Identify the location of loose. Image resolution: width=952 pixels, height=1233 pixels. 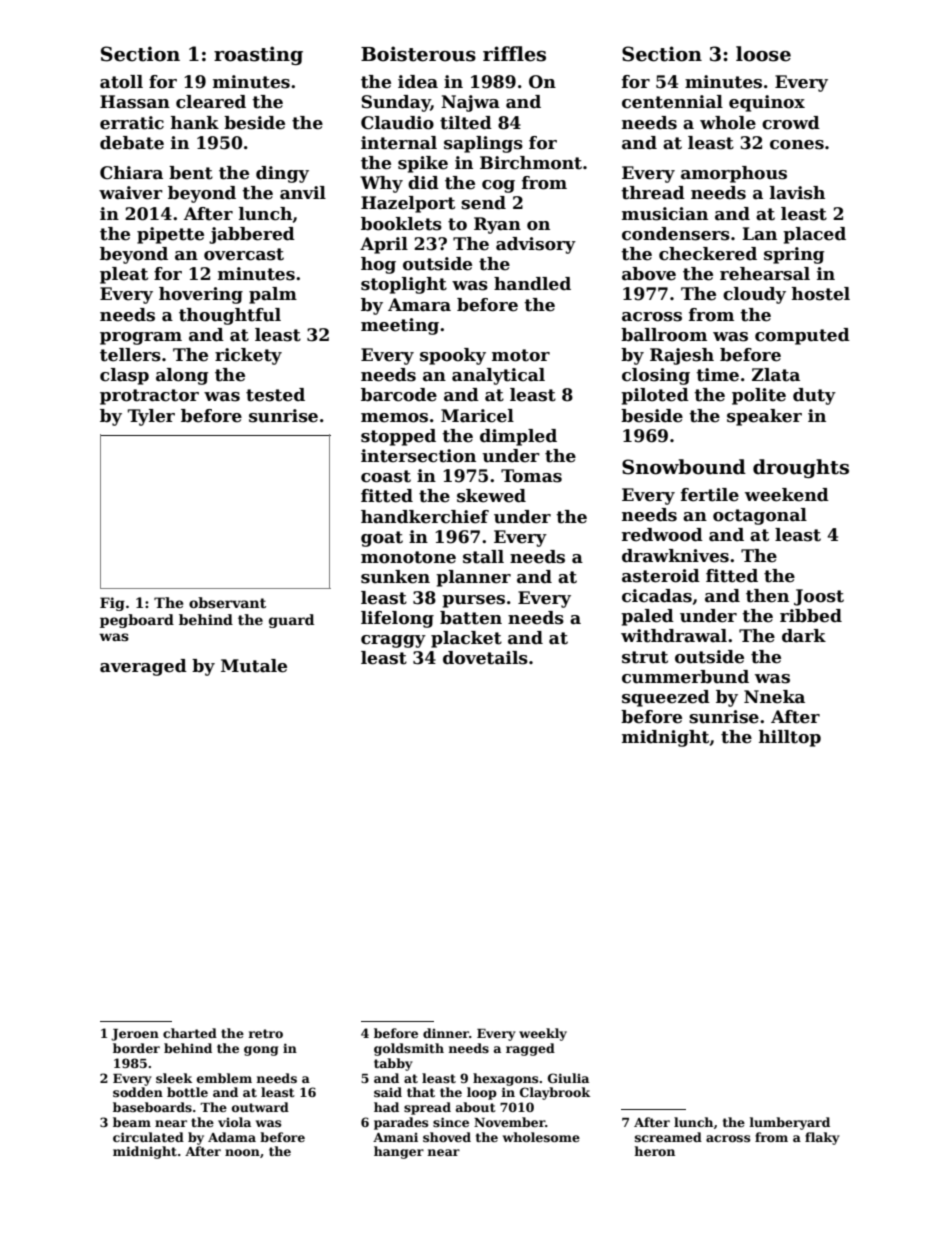
(763, 54).
